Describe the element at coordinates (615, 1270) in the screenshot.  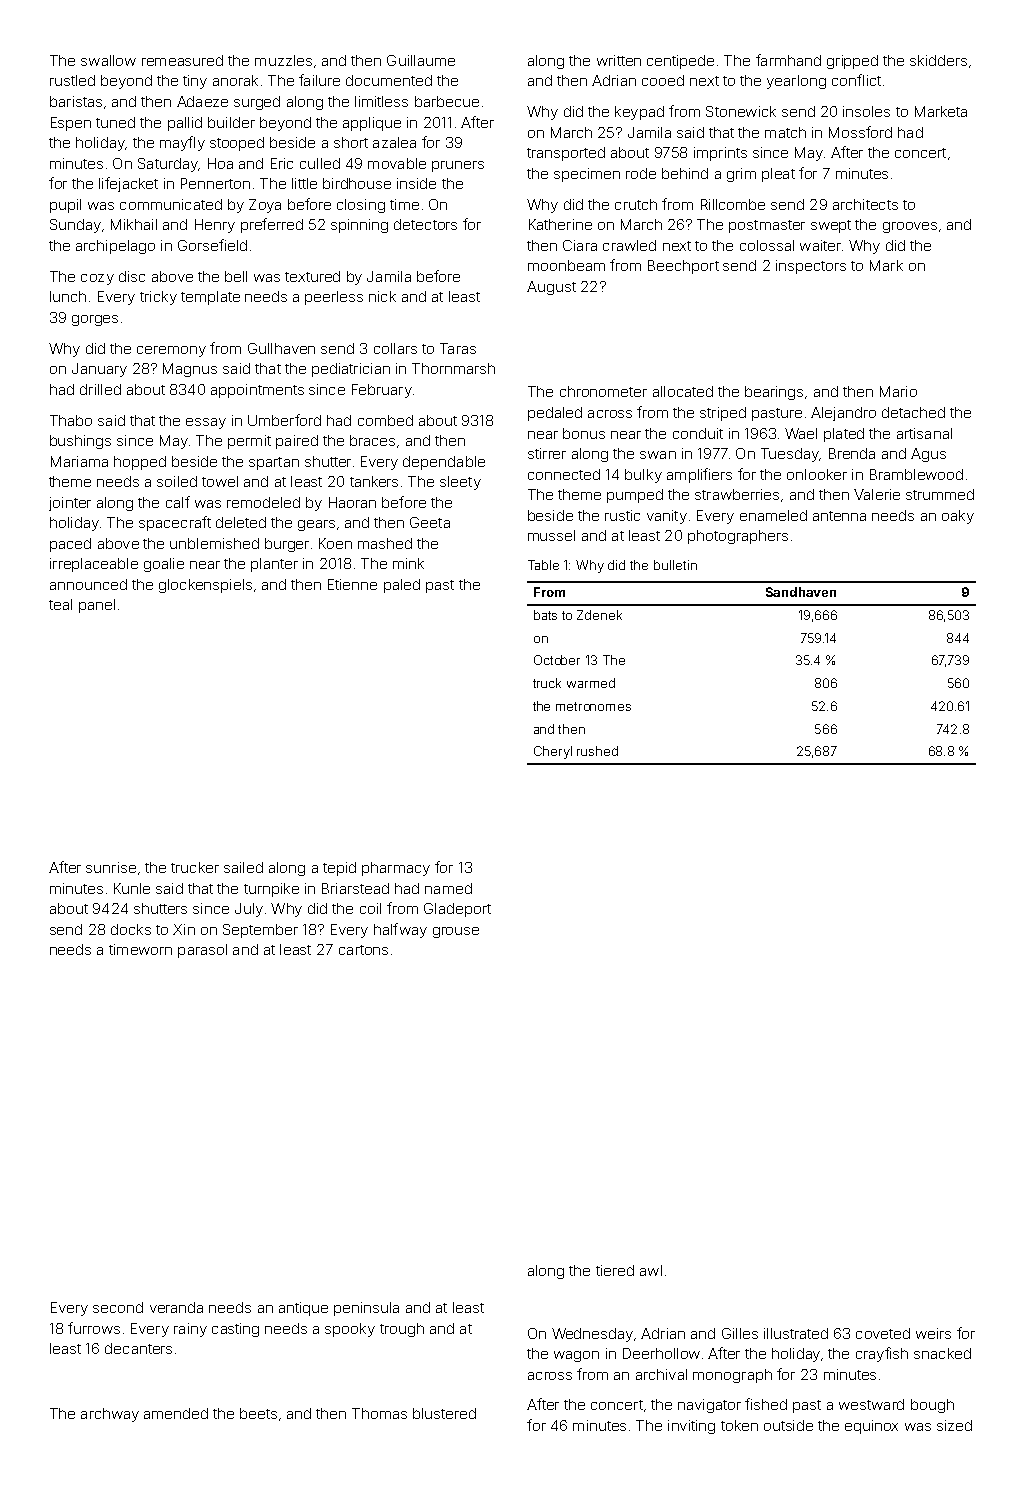
I see `tiered` at that location.
